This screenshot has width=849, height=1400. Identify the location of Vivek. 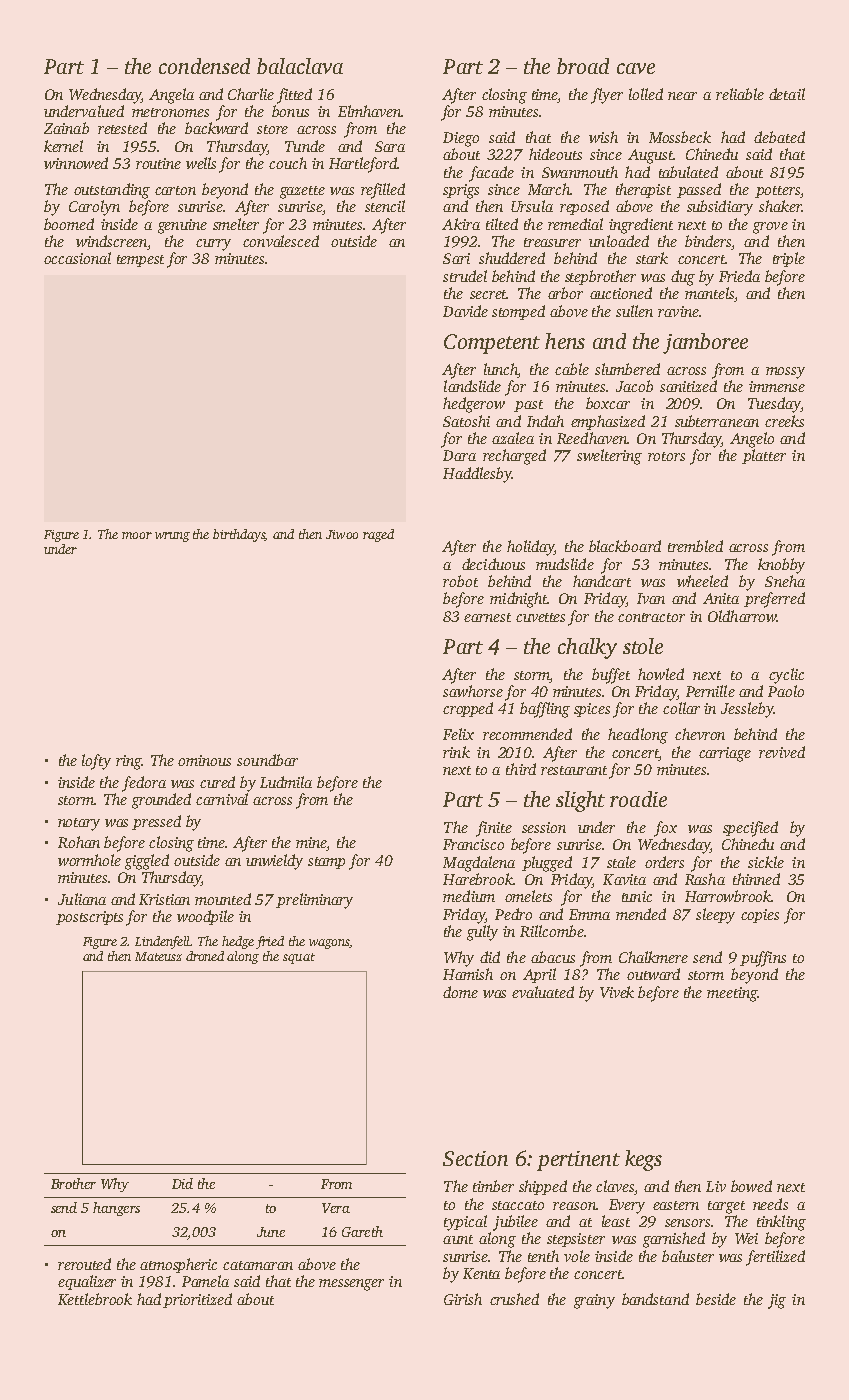
(617, 992).
